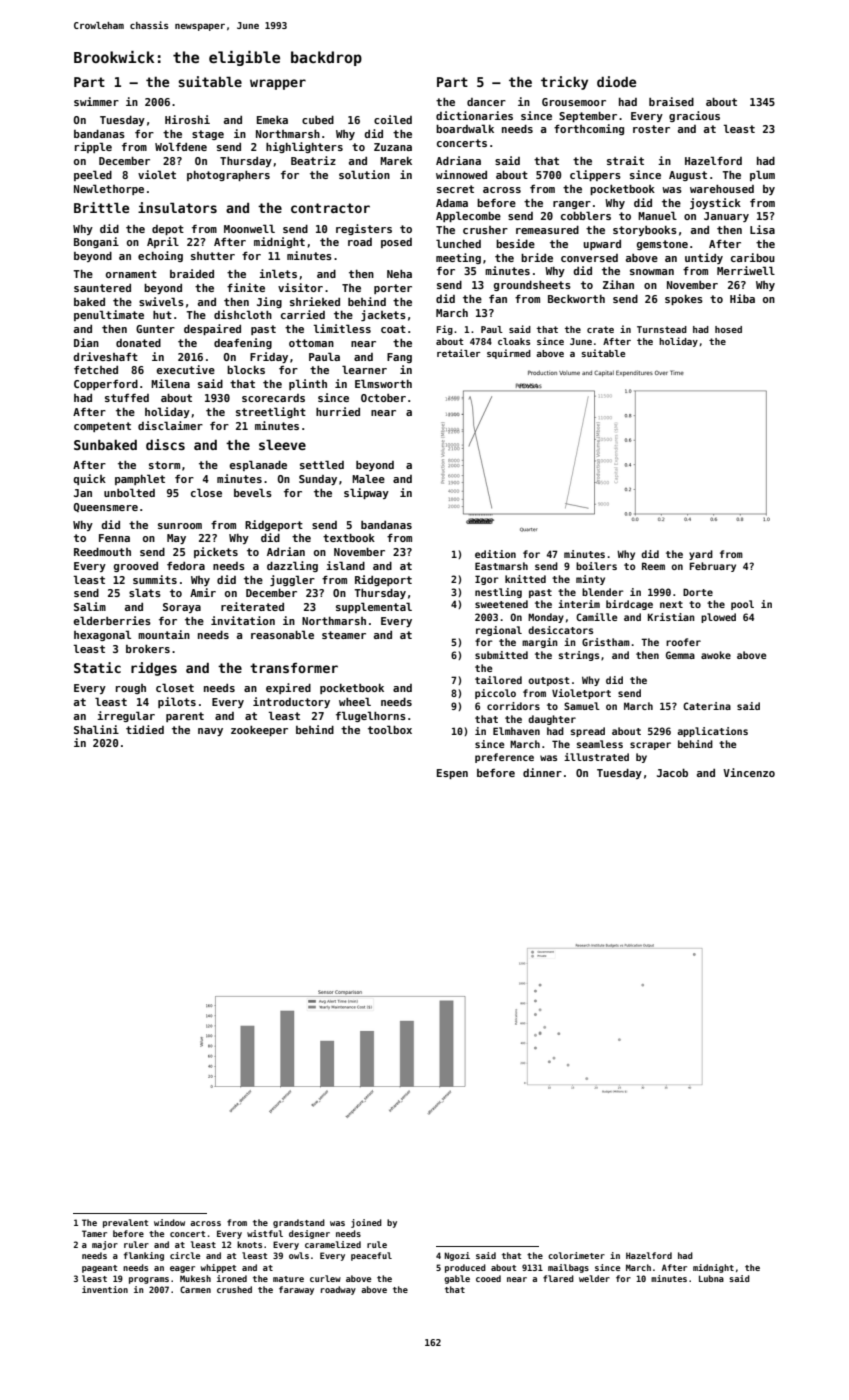 This screenshot has width=849, height=1400. I want to click on dinner, so click(542, 772).
